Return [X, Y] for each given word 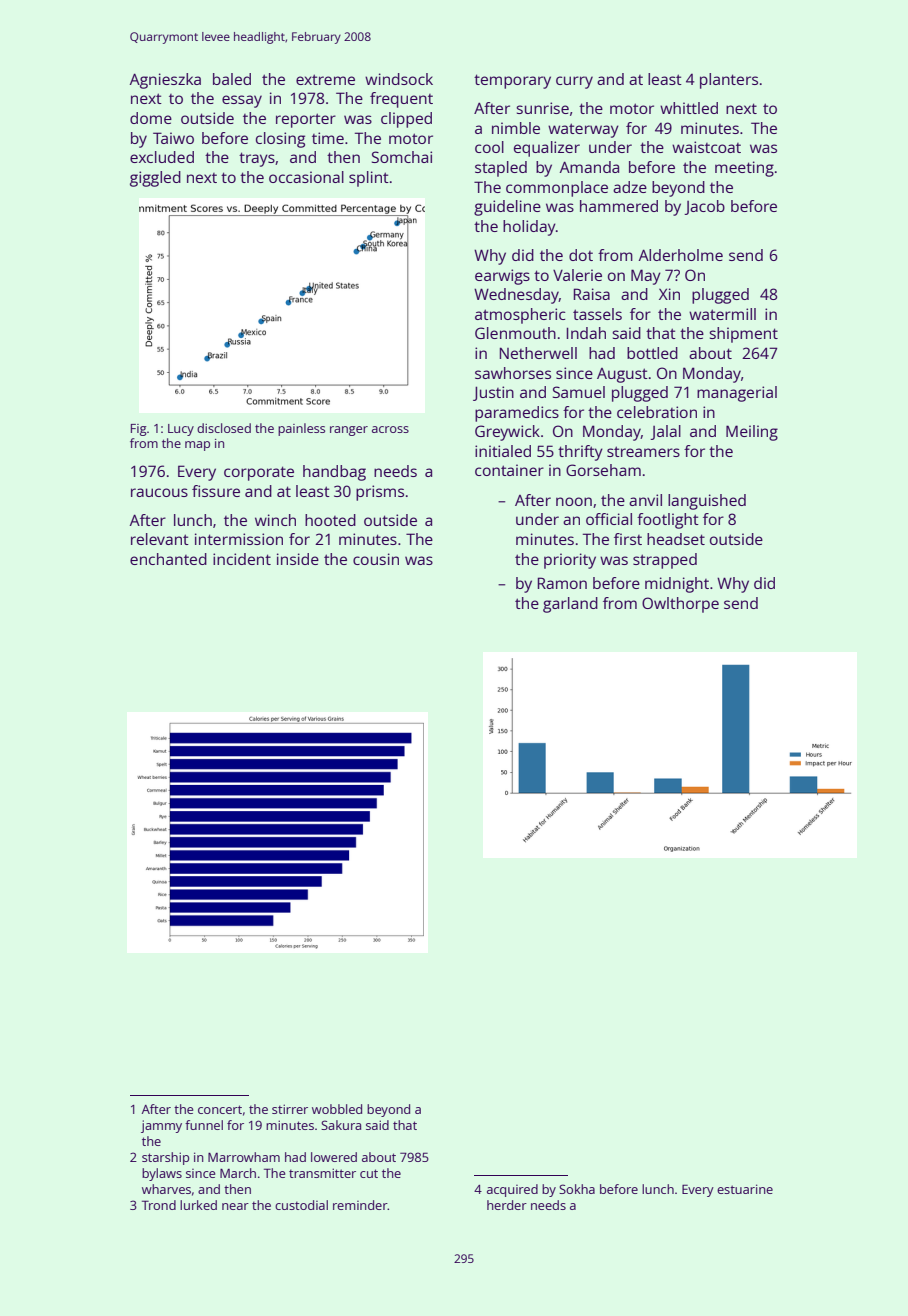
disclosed [224, 428]
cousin [376, 559]
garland [570, 605]
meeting [744, 169]
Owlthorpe [680, 605]
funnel [204, 1125]
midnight [677, 585]
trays [257, 159]
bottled [652, 353]
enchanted [168, 559]
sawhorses [513, 373]
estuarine [745, 1189]
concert [220, 1109]
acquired [512, 1190]
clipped [406, 120]
